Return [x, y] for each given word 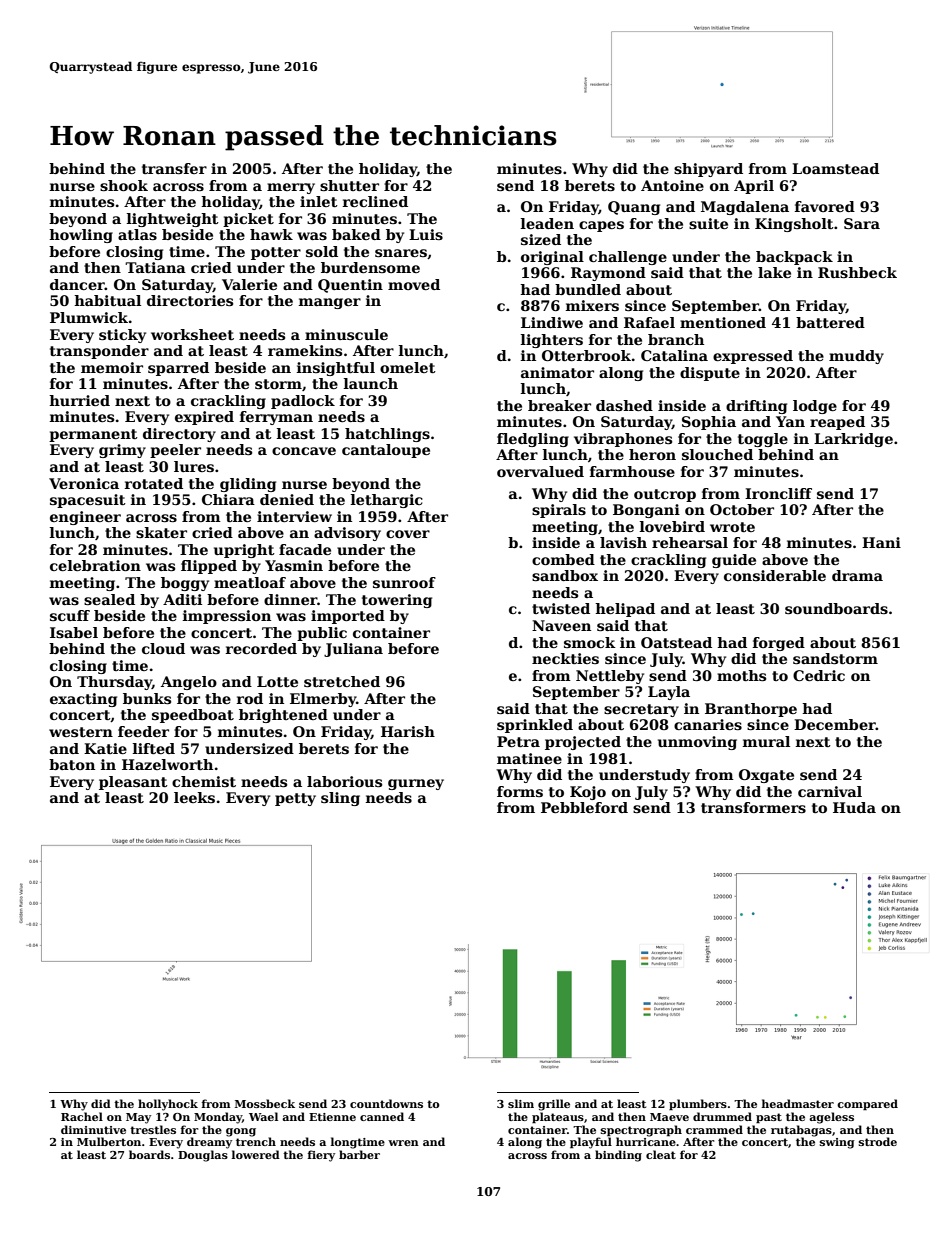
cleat [661, 1154]
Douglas [203, 1156]
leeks [194, 797]
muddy [856, 357]
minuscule [346, 334]
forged [779, 644]
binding [618, 1156]
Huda [854, 807]
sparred [178, 369]
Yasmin [294, 565]
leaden [547, 223]
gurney [416, 784]
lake [774, 272]
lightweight [173, 220]
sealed [109, 599]
